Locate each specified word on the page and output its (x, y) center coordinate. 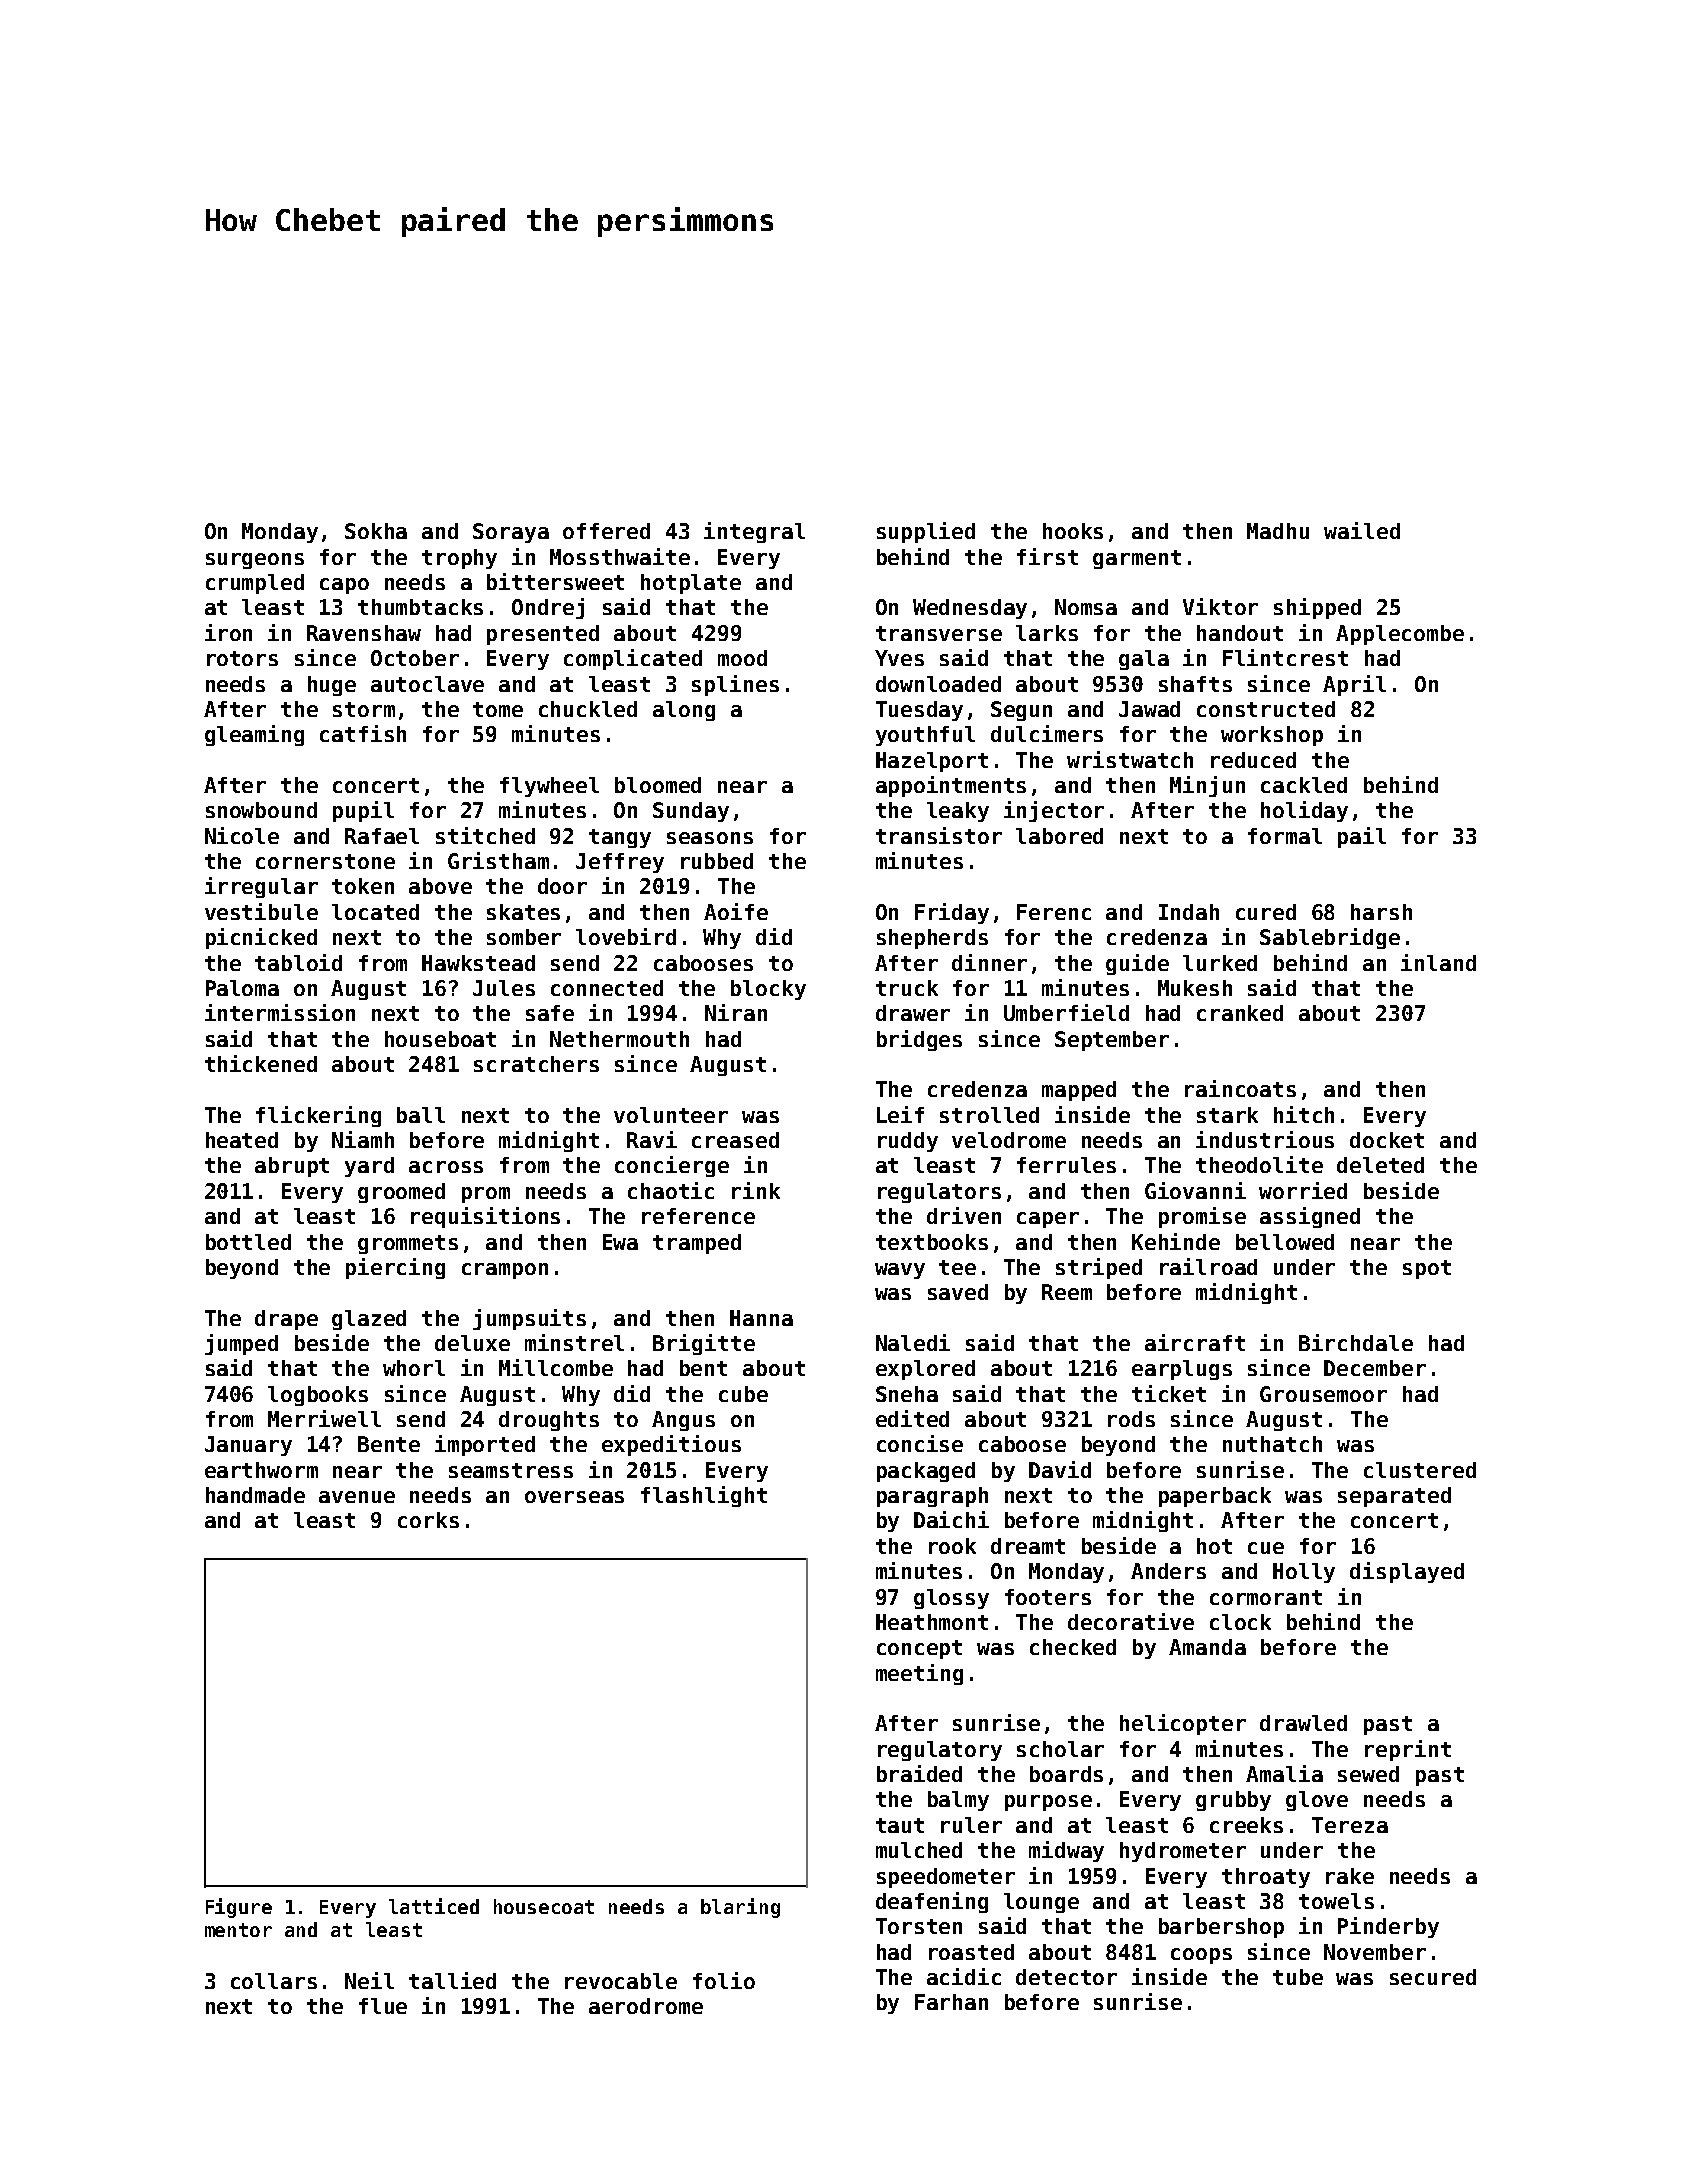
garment (1137, 559)
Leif (900, 1114)
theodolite (1259, 1164)
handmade (255, 1495)
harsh (1381, 912)
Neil (369, 1980)
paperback (1215, 1497)
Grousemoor (1323, 1394)
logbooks (318, 1396)
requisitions (485, 1217)
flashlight (704, 1496)
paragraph (932, 1497)
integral (754, 532)
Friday (952, 913)
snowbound (261, 810)
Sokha (376, 531)
